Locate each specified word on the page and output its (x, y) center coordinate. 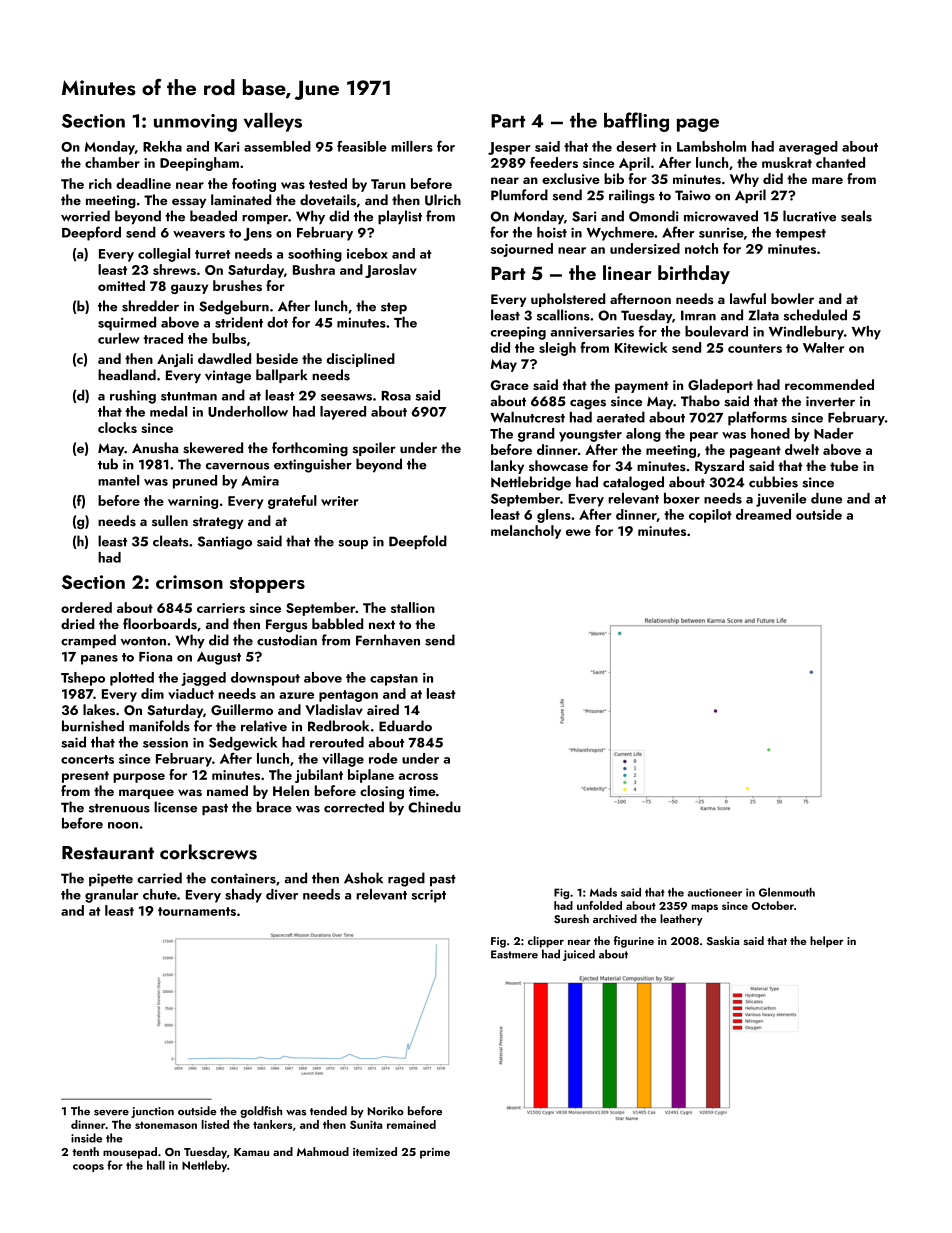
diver (282, 894)
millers (412, 146)
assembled (277, 146)
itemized (375, 1151)
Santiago (225, 543)
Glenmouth (787, 892)
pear (704, 437)
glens (554, 516)
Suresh (571, 919)
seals (856, 216)
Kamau (251, 1152)
